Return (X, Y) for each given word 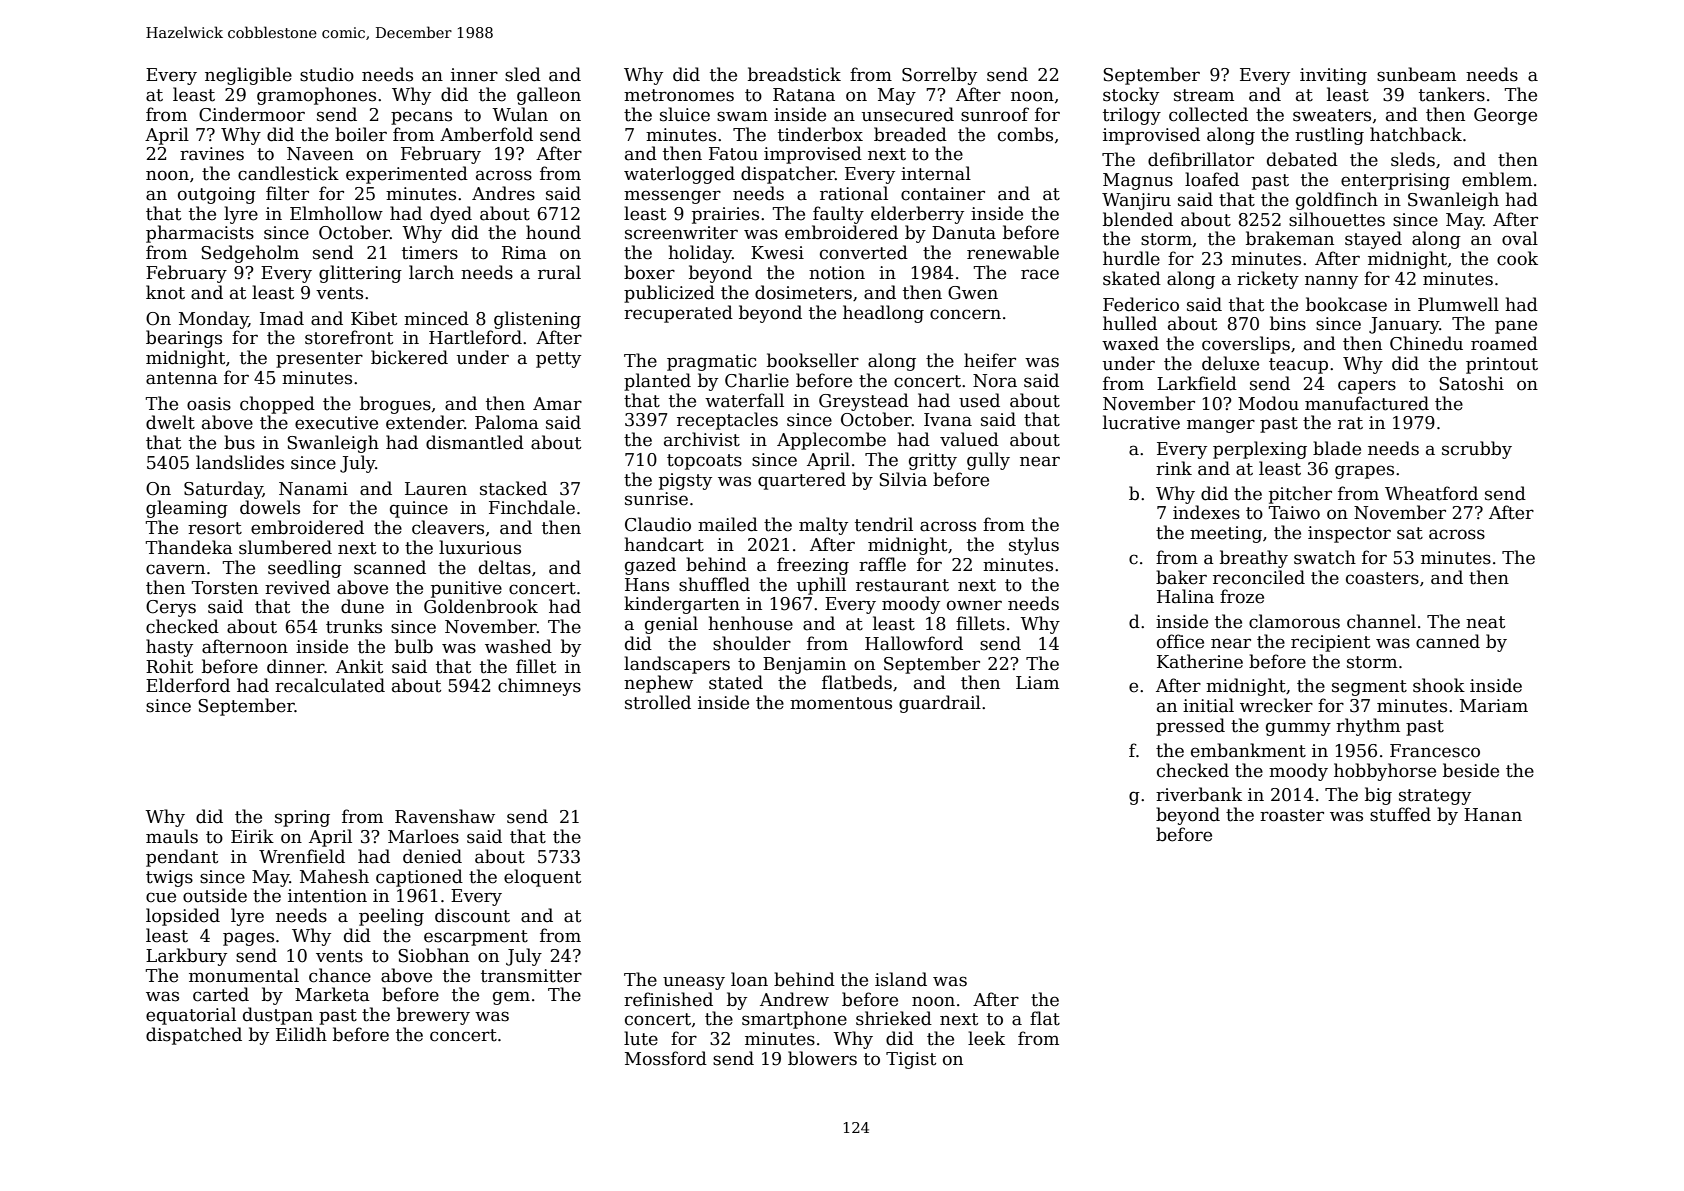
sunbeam (1416, 74)
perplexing (1260, 450)
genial (671, 625)
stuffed (1400, 814)
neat (1485, 622)
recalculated (330, 685)
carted (221, 994)
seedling (305, 569)
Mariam (1494, 706)
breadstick (794, 74)
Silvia (903, 479)
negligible (248, 76)
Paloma (507, 422)
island (901, 979)
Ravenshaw (445, 816)
